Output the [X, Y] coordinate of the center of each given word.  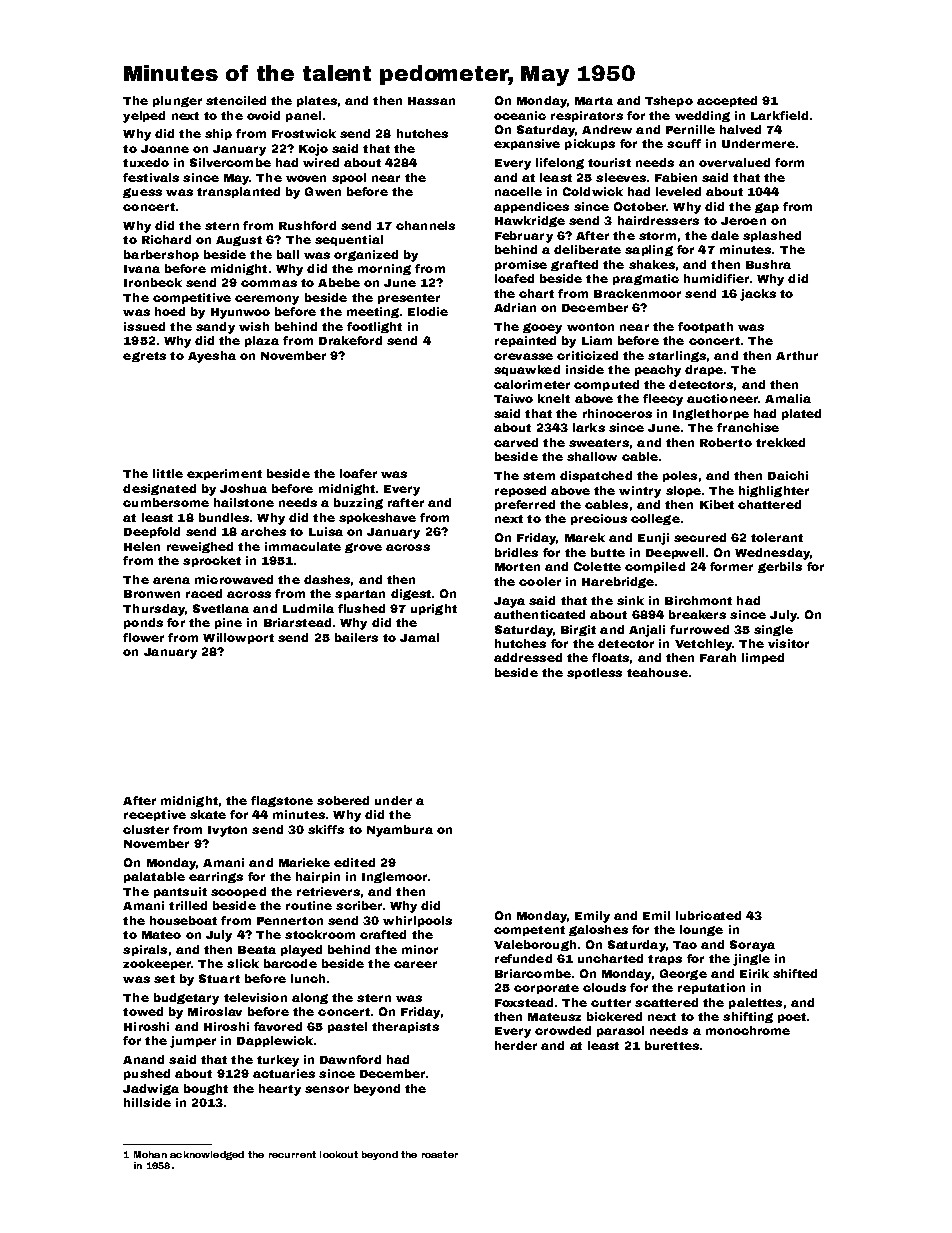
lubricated [708, 915]
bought [206, 1089]
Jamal [419, 637]
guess [142, 193]
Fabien [676, 177]
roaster [440, 1154]
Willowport [238, 638]
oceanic [520, 115]
